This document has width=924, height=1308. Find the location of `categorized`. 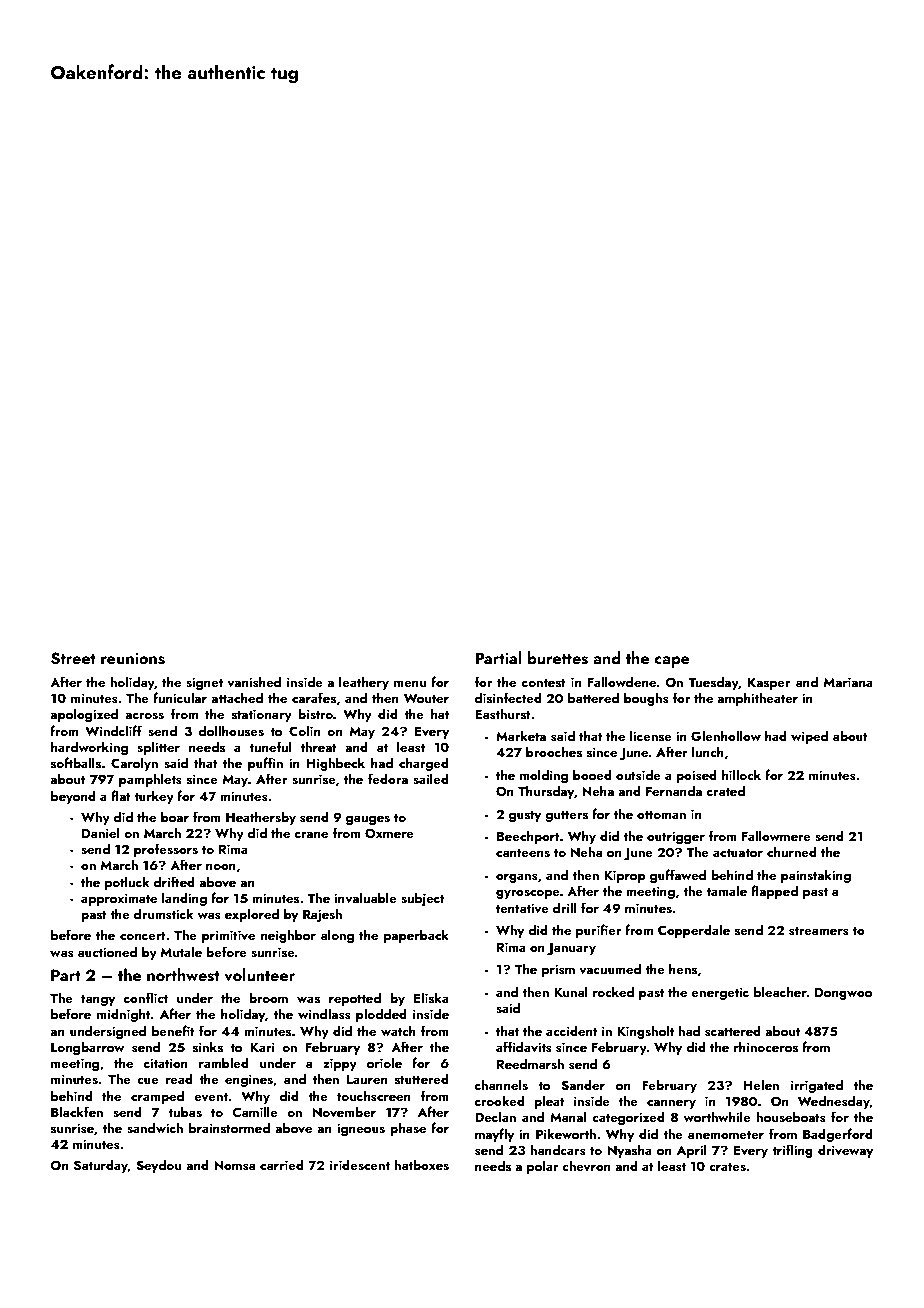

categorized is located at coordinates (628, 1118).
